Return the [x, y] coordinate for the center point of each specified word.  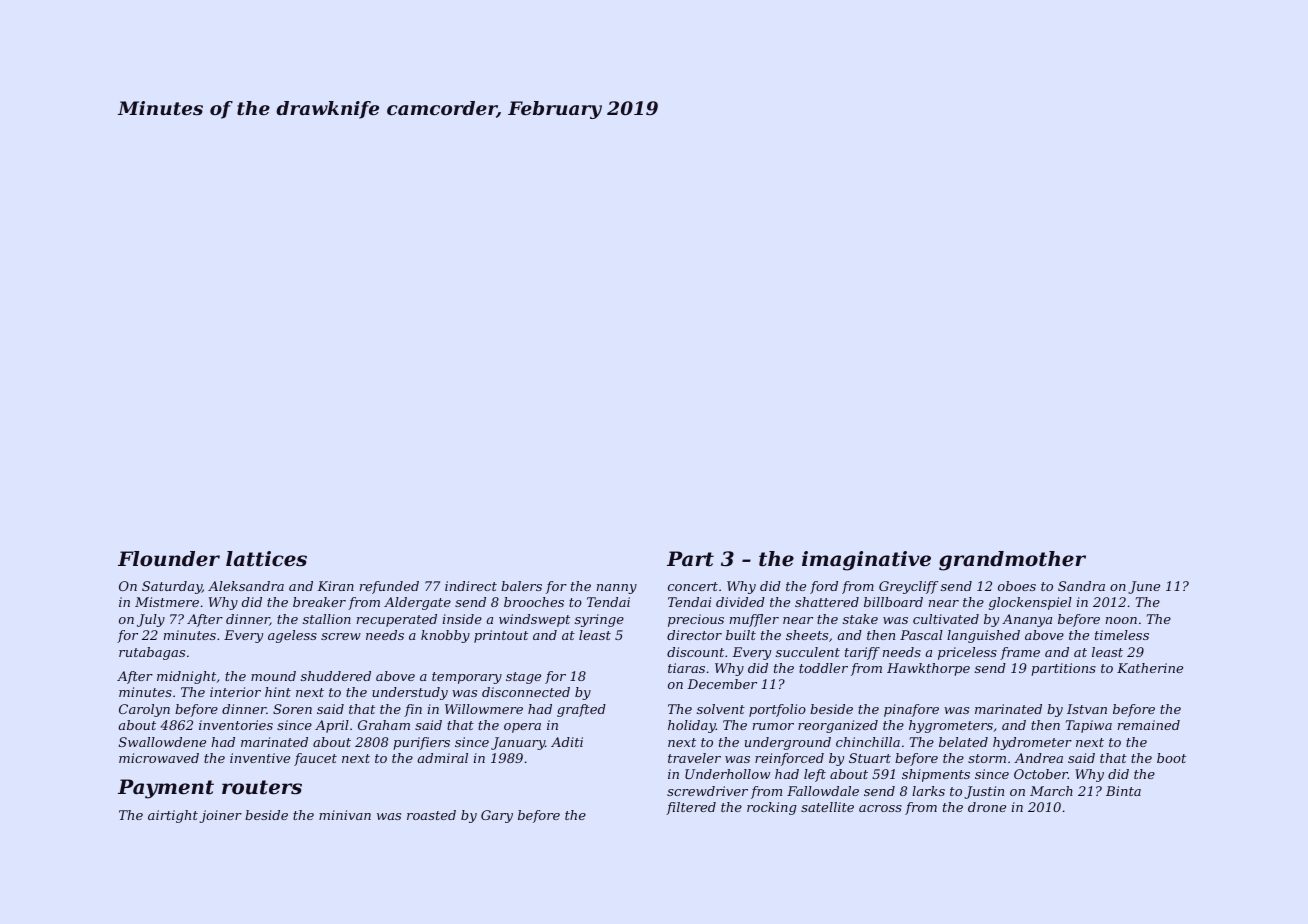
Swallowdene [162, 742]
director [694, 635]
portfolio [777, 710]
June [1144, 587]
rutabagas [152, 653]
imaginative [866, 561]
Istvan [1087, 709]
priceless [967, 653]
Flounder [169, 559]
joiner [221, 816]
